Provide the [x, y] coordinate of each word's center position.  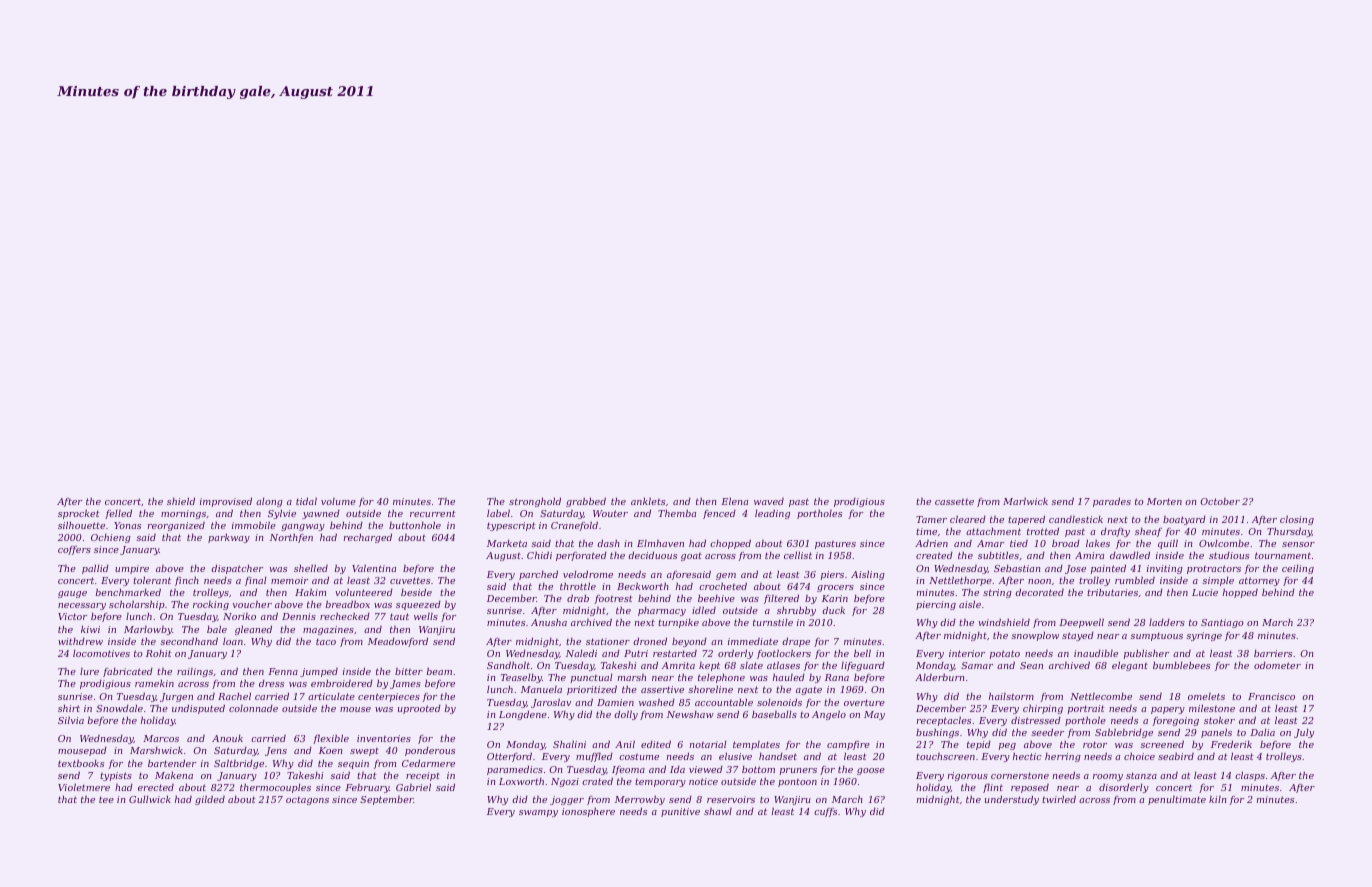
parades [1112, 502]
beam [439, 671]
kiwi [90, 629]
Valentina [374, 568]
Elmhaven [660, 543]
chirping [1043, 709]
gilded [210, 800]
